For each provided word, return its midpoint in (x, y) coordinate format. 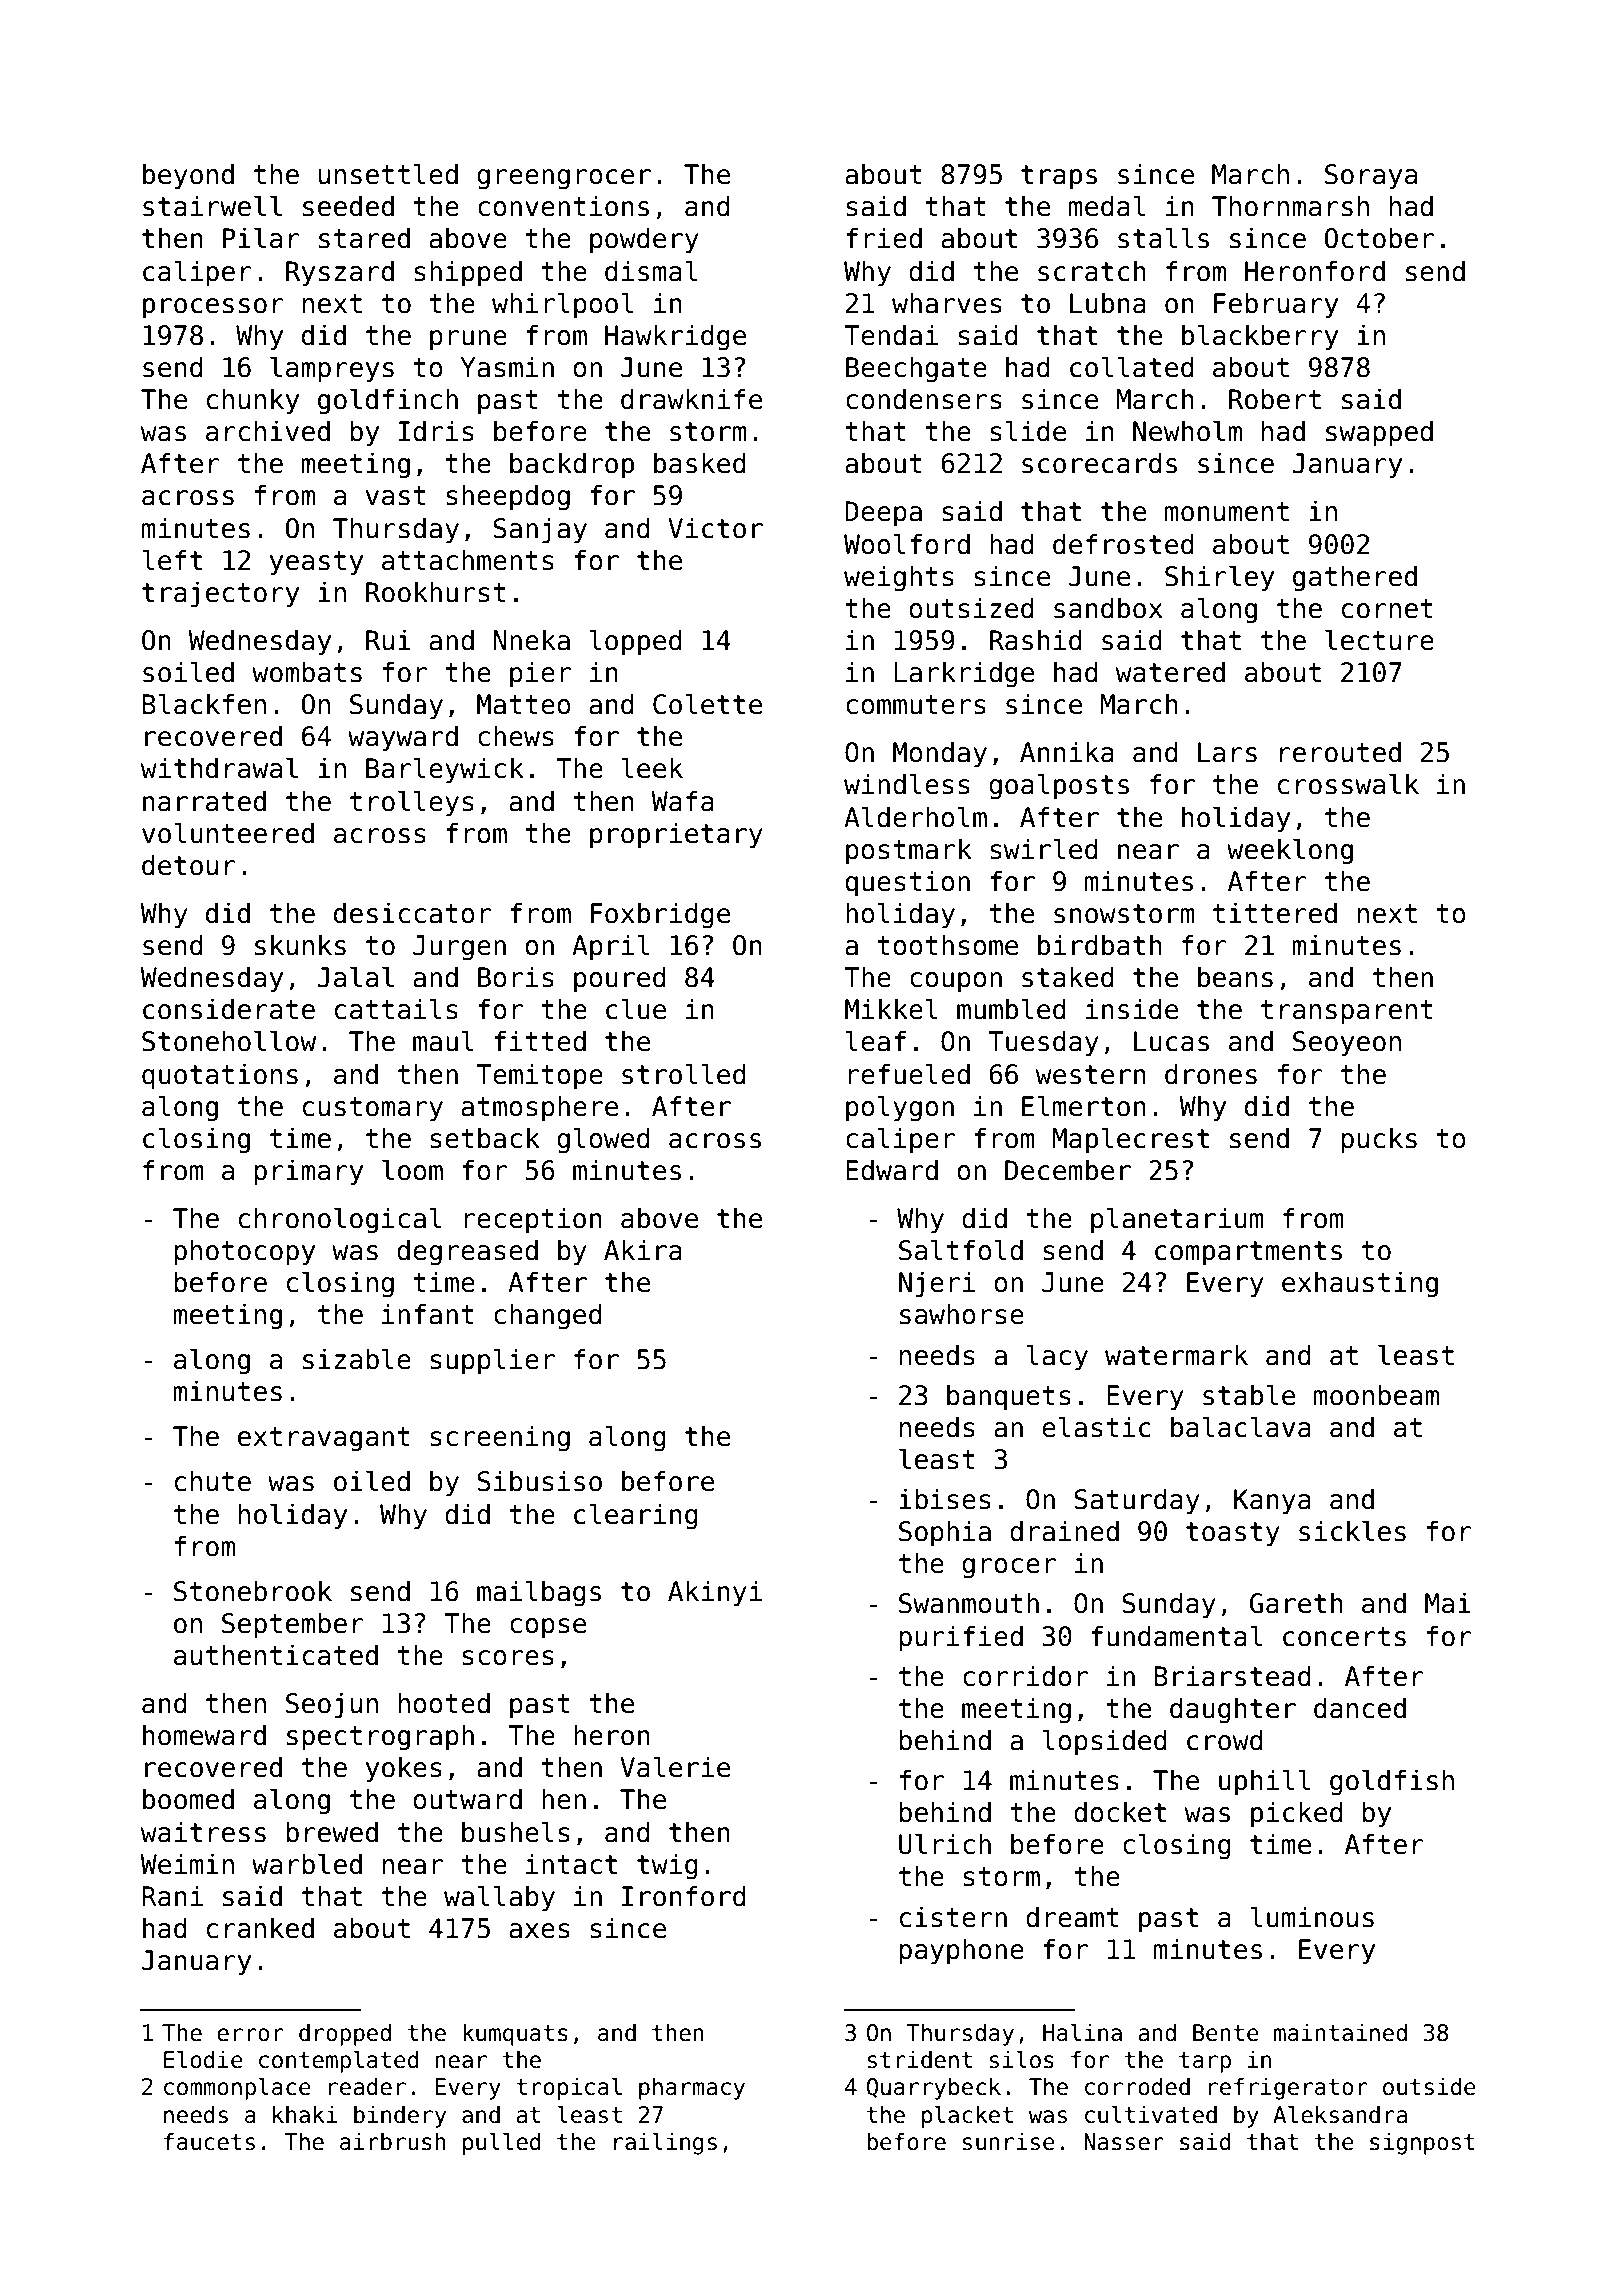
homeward (204, 1735)
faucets (209, 2141)
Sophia (945, 1533)
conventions (563, 206)
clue (636, 1009)
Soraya (1371, 177)
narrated (204, 801)
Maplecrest (1130, 1140)
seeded (348, 206)
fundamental (1176, 1636)
